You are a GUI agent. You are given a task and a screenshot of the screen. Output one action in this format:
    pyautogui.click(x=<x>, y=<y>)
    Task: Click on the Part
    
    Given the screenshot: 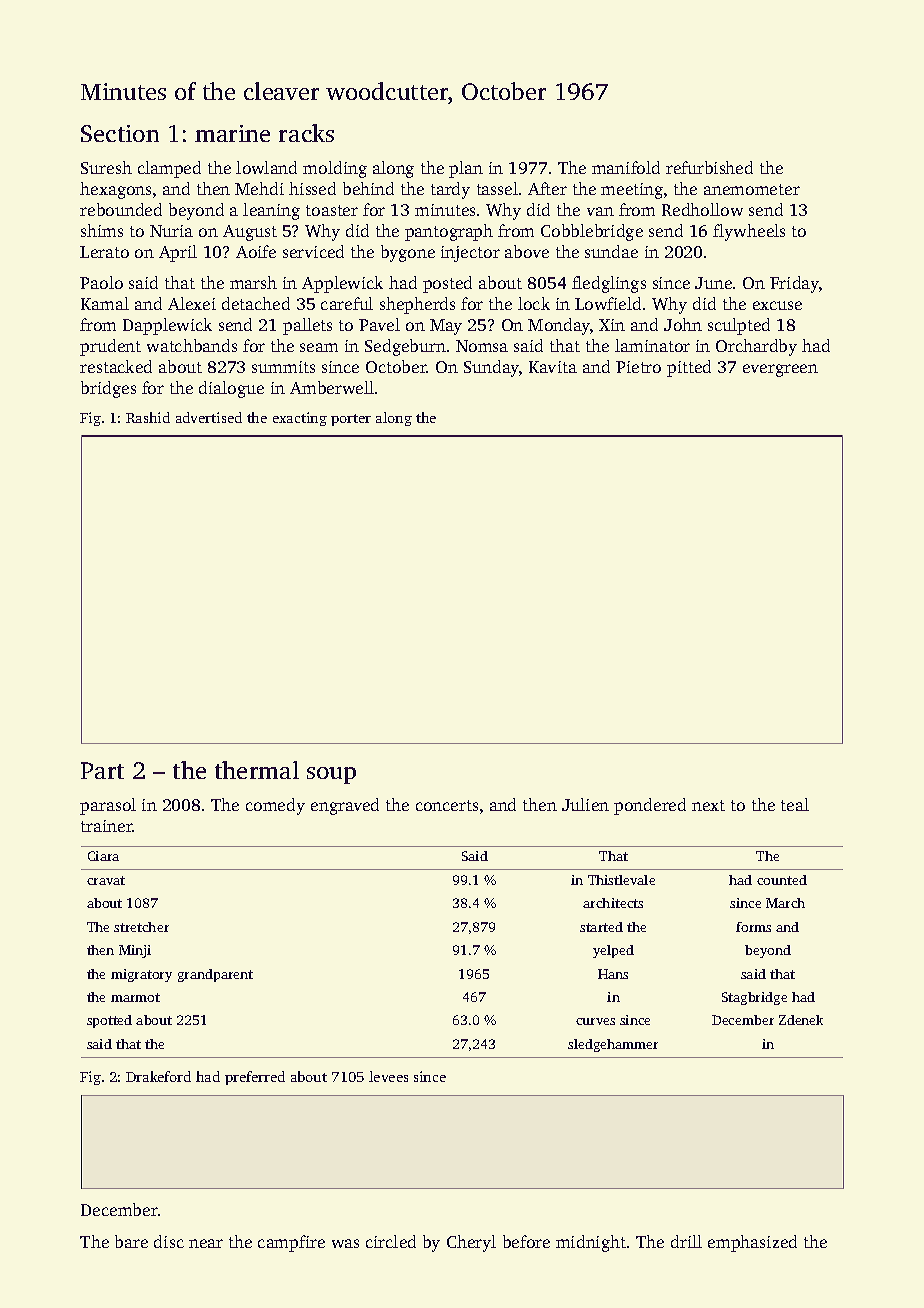 What is the action you would take?
    pyautogui.click(x=102, y=770)
